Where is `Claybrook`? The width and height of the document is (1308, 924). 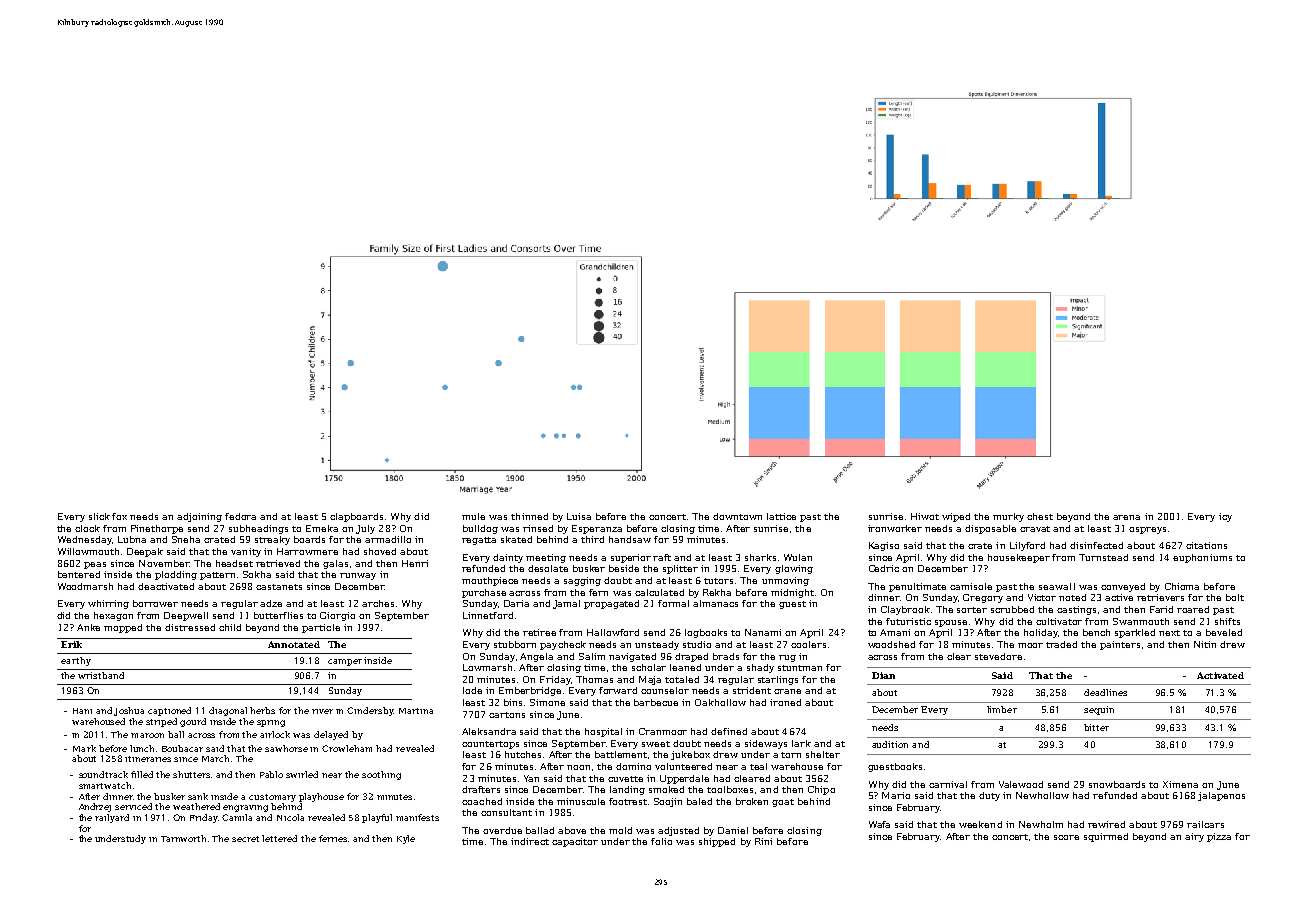 Claybrook is located at coordinates (905, 610).
